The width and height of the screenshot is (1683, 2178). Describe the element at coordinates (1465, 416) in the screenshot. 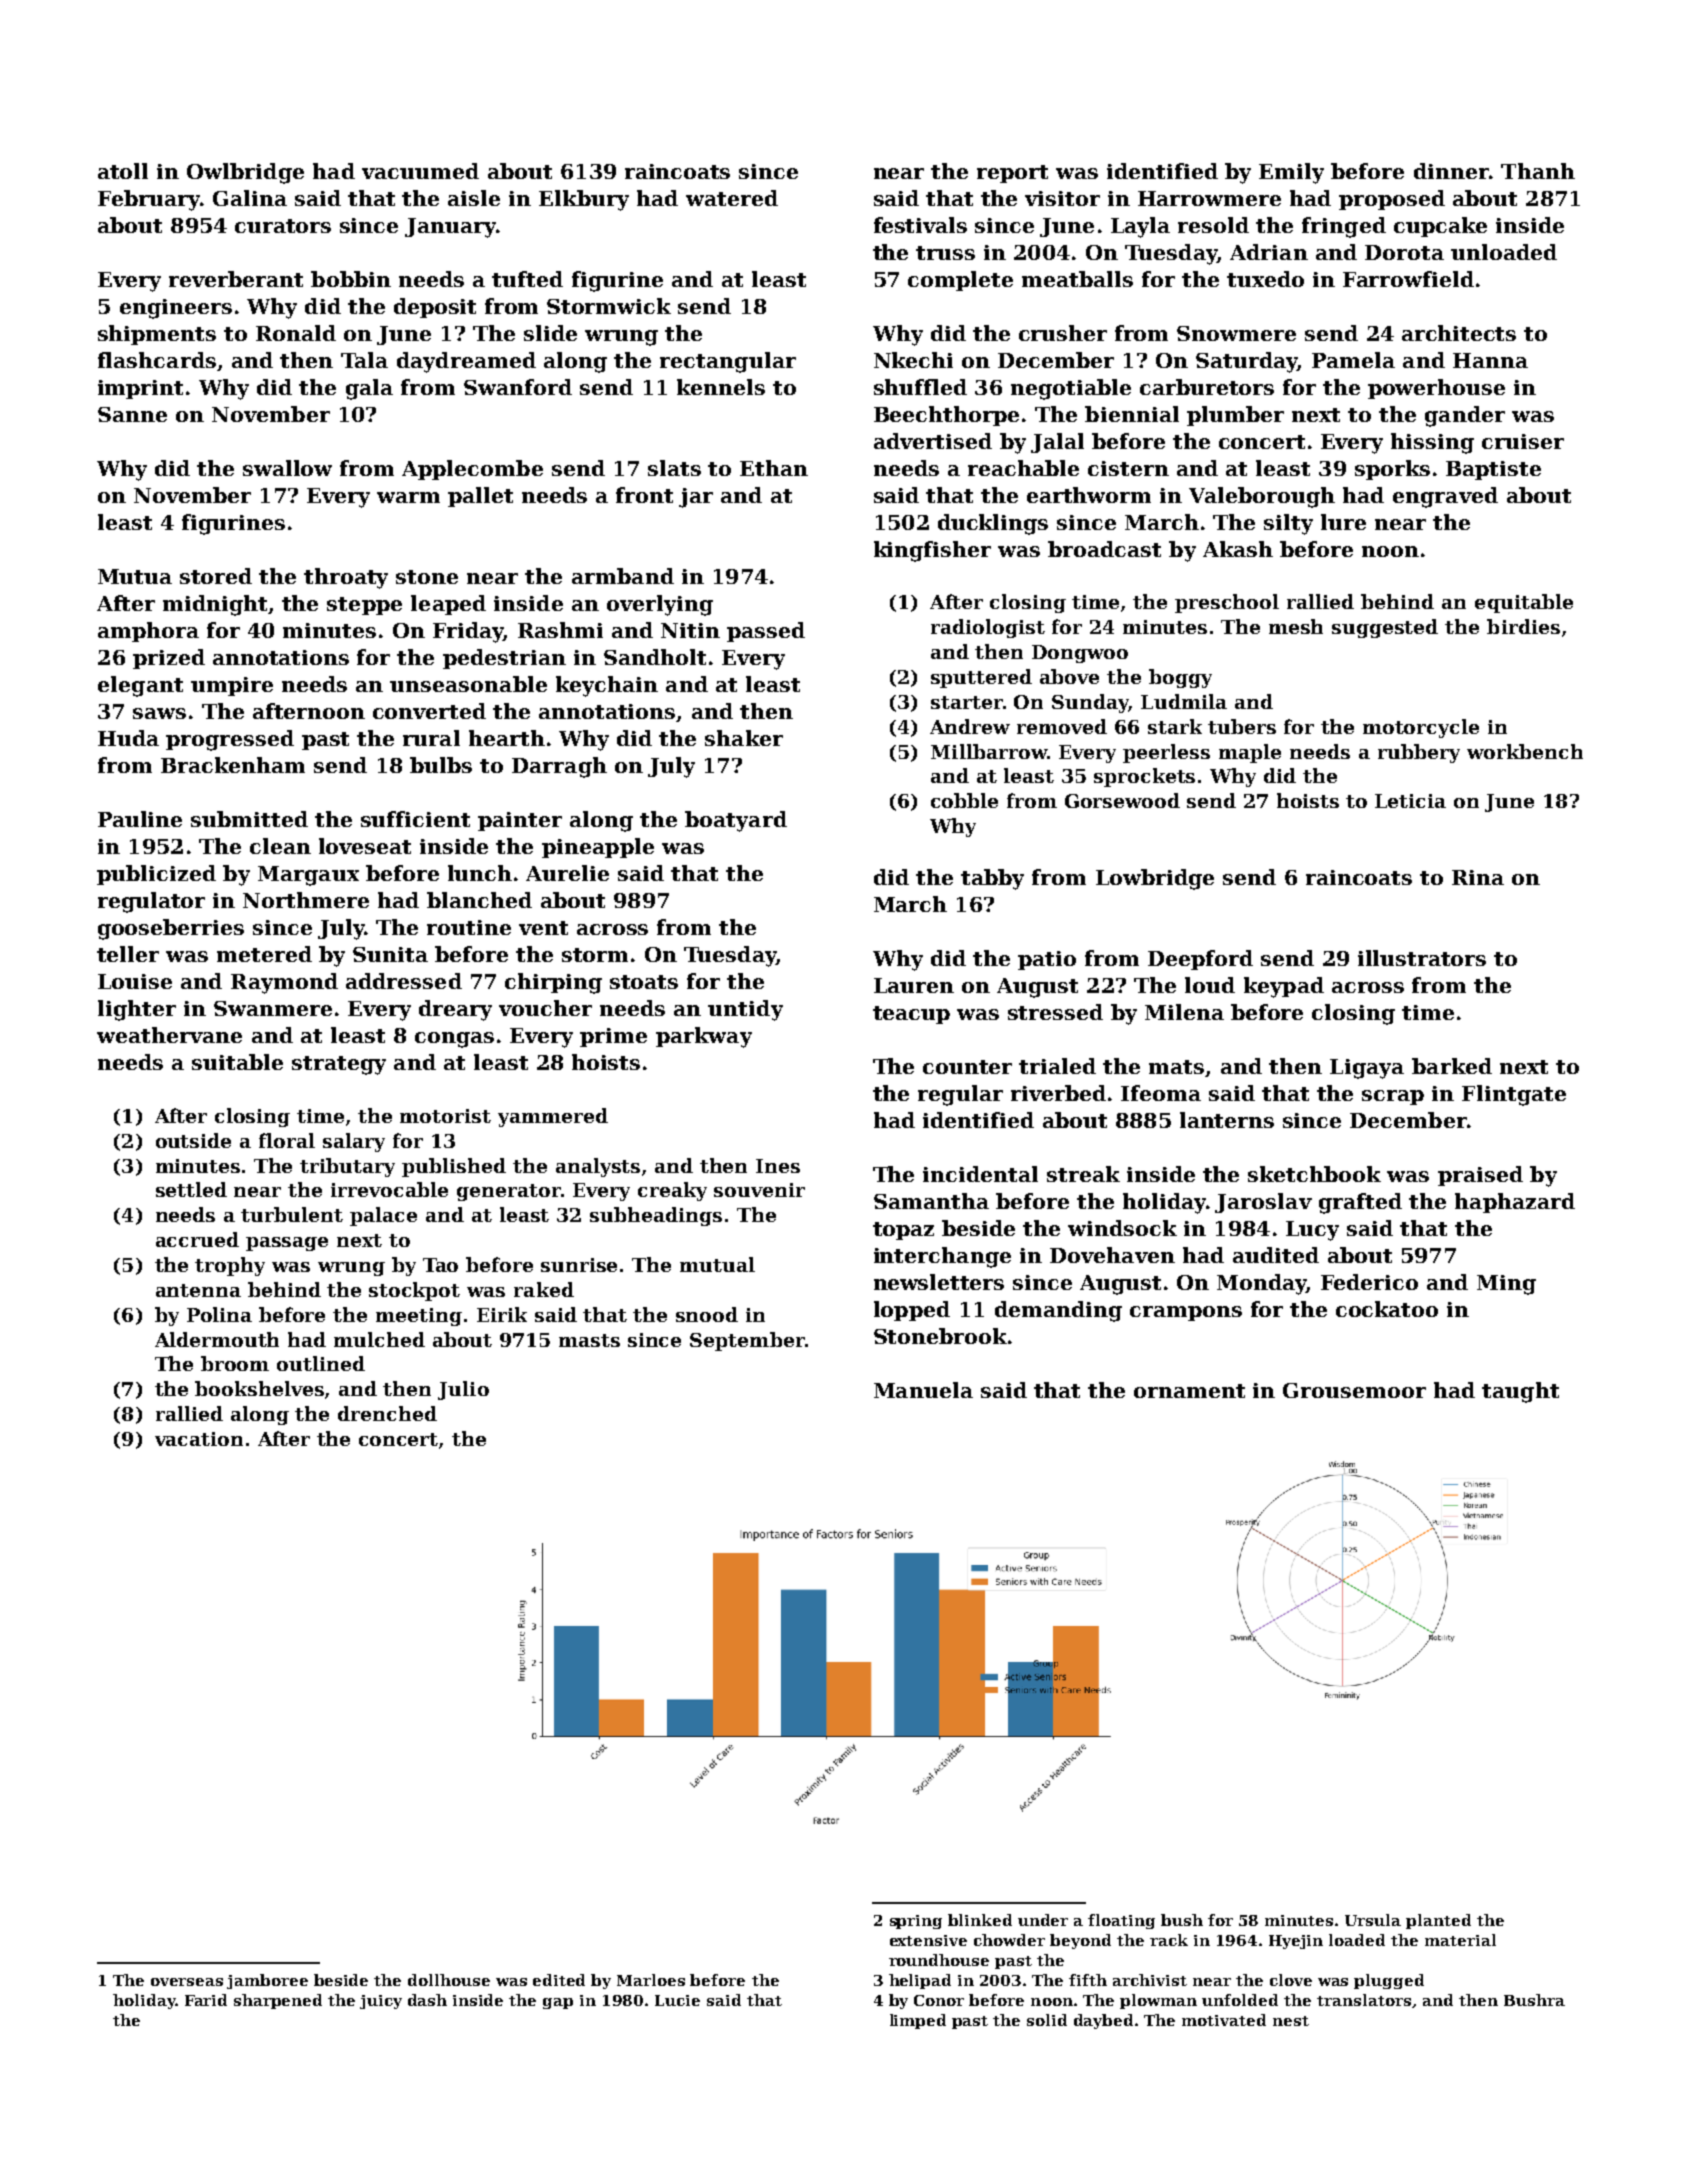

I see `gander` at that location.
